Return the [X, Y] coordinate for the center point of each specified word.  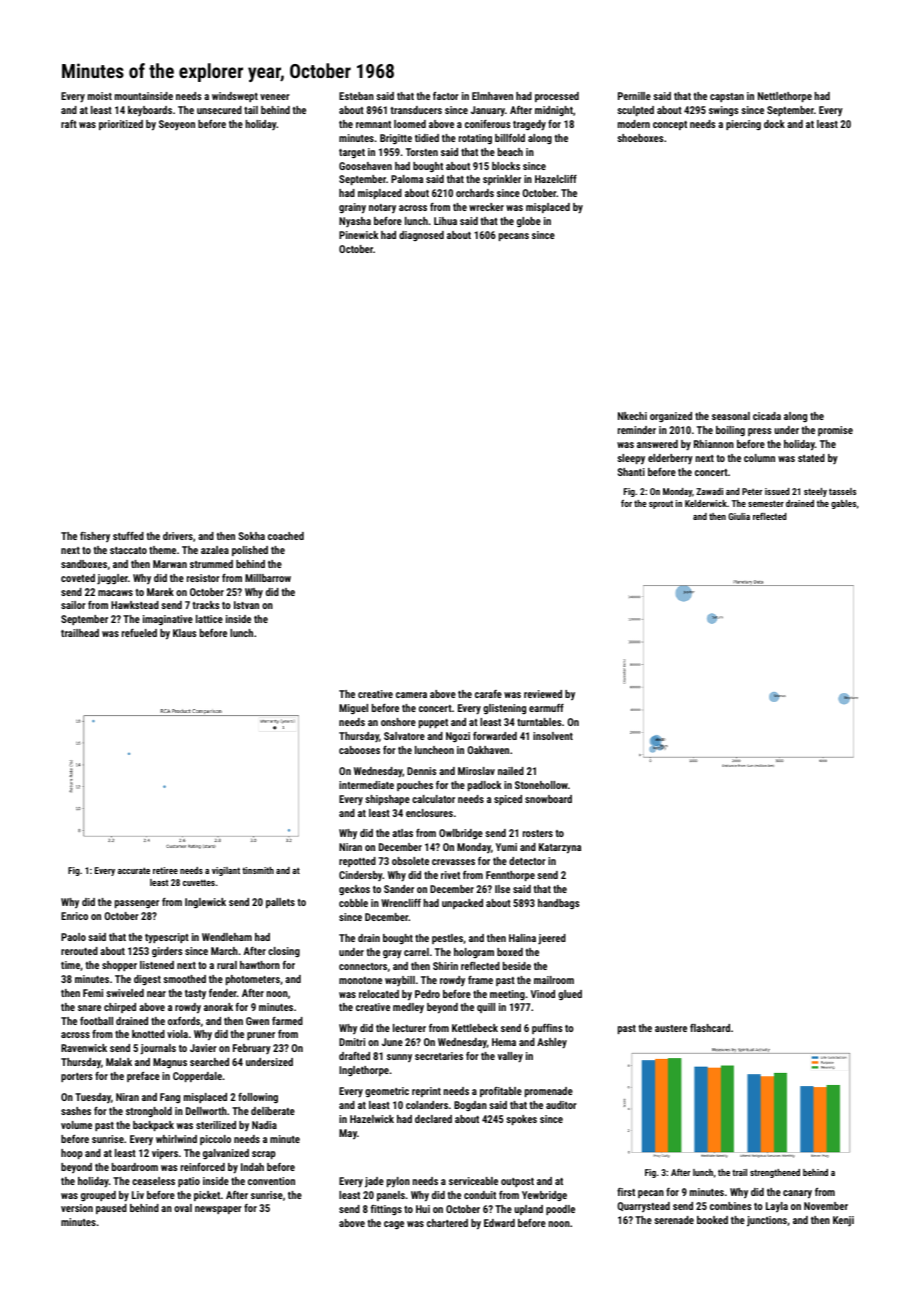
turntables [539, 722]
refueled [139, 633]
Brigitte [396, 139]
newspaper [218, 1210]
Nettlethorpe [785, 97]
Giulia [739, 516]
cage [394, 1225]
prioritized [121, 125]
